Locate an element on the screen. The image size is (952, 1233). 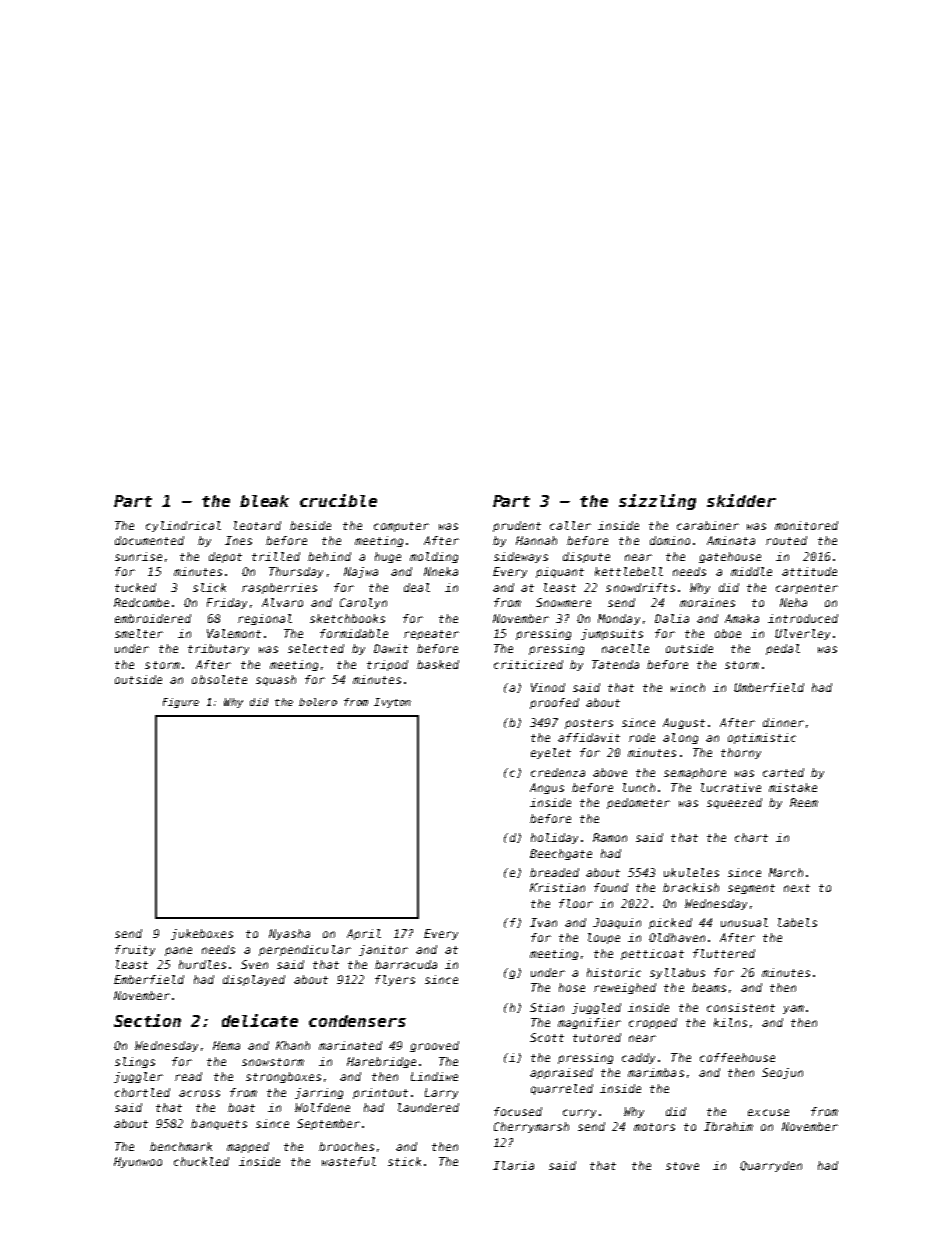
middle is located at coordinates (751, 571).
